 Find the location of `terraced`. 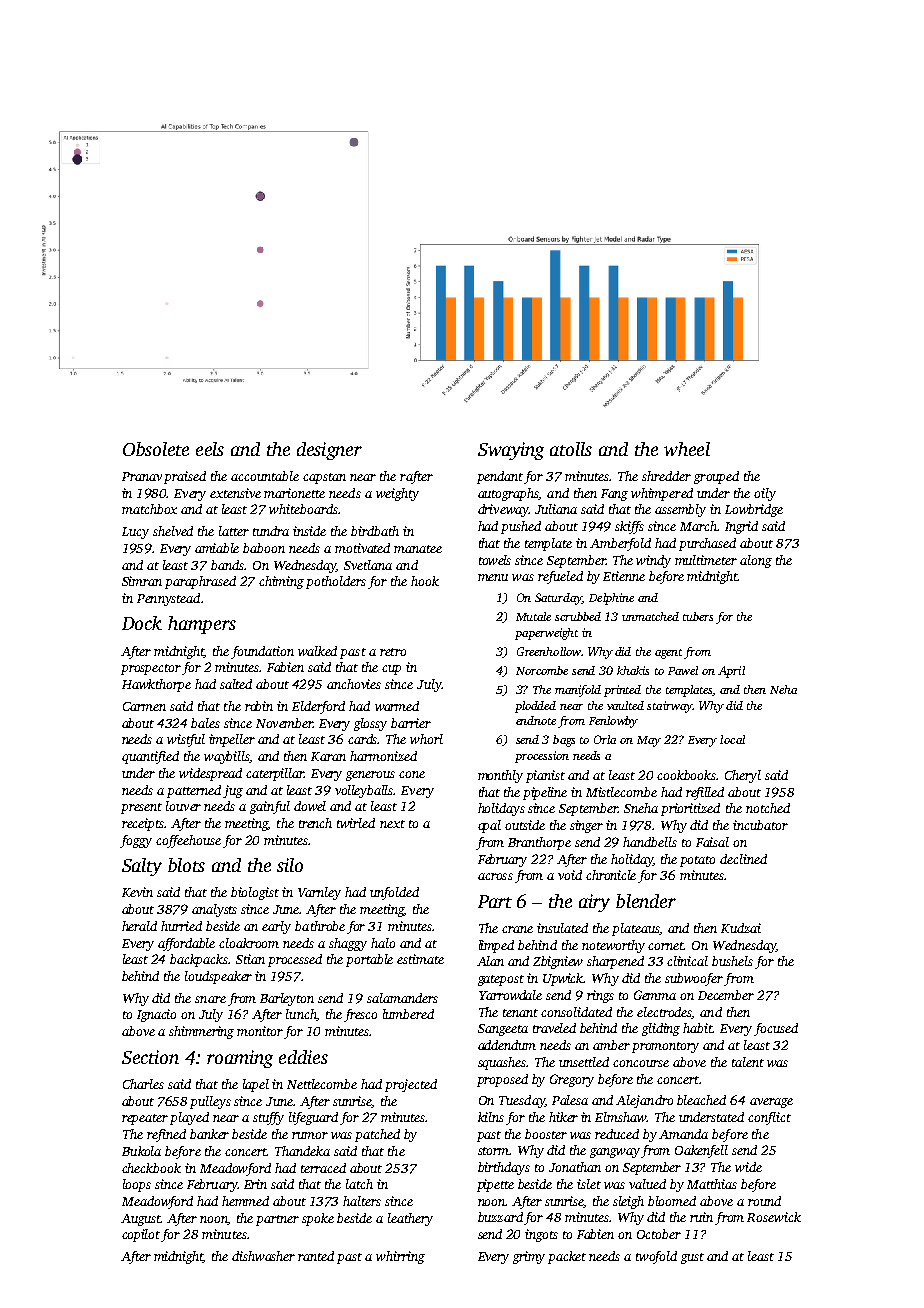

terraced is located at coordinates (323, 1168).
